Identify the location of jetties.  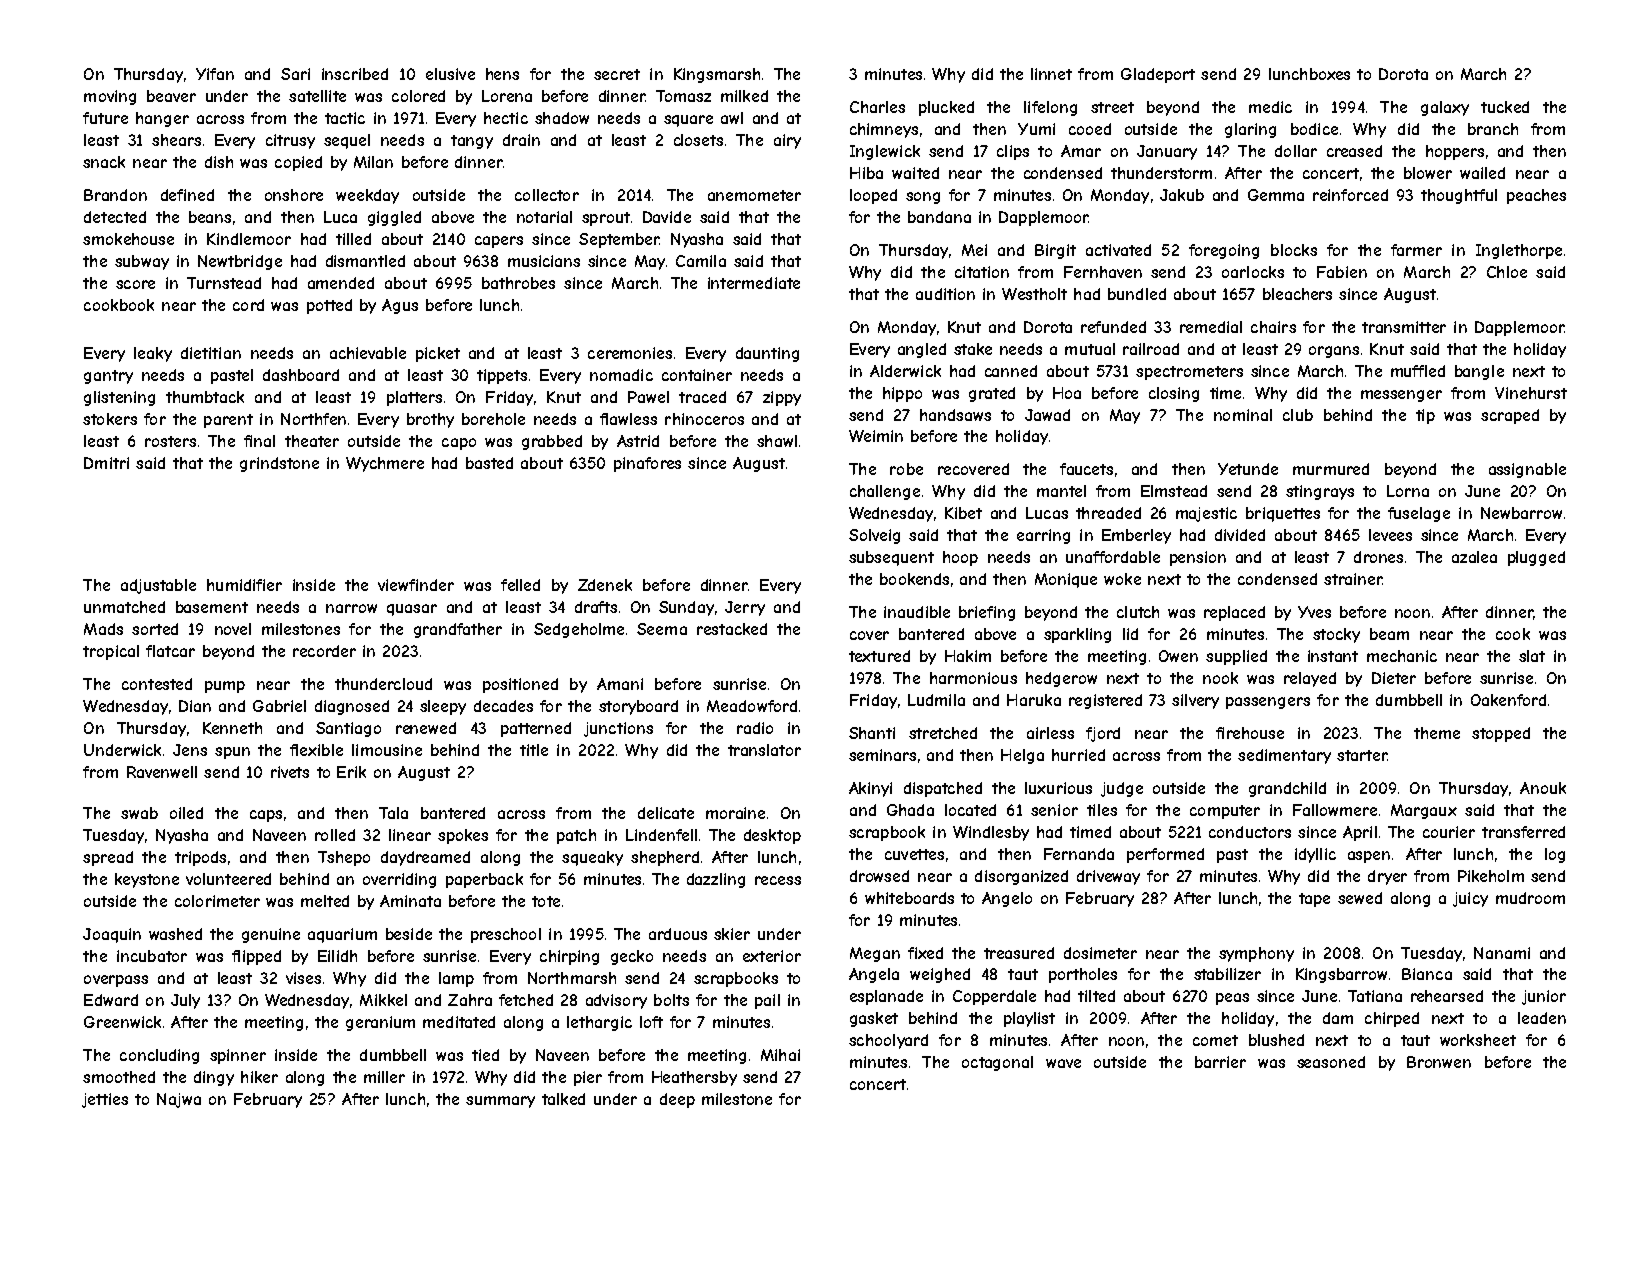
(105, 1100).
